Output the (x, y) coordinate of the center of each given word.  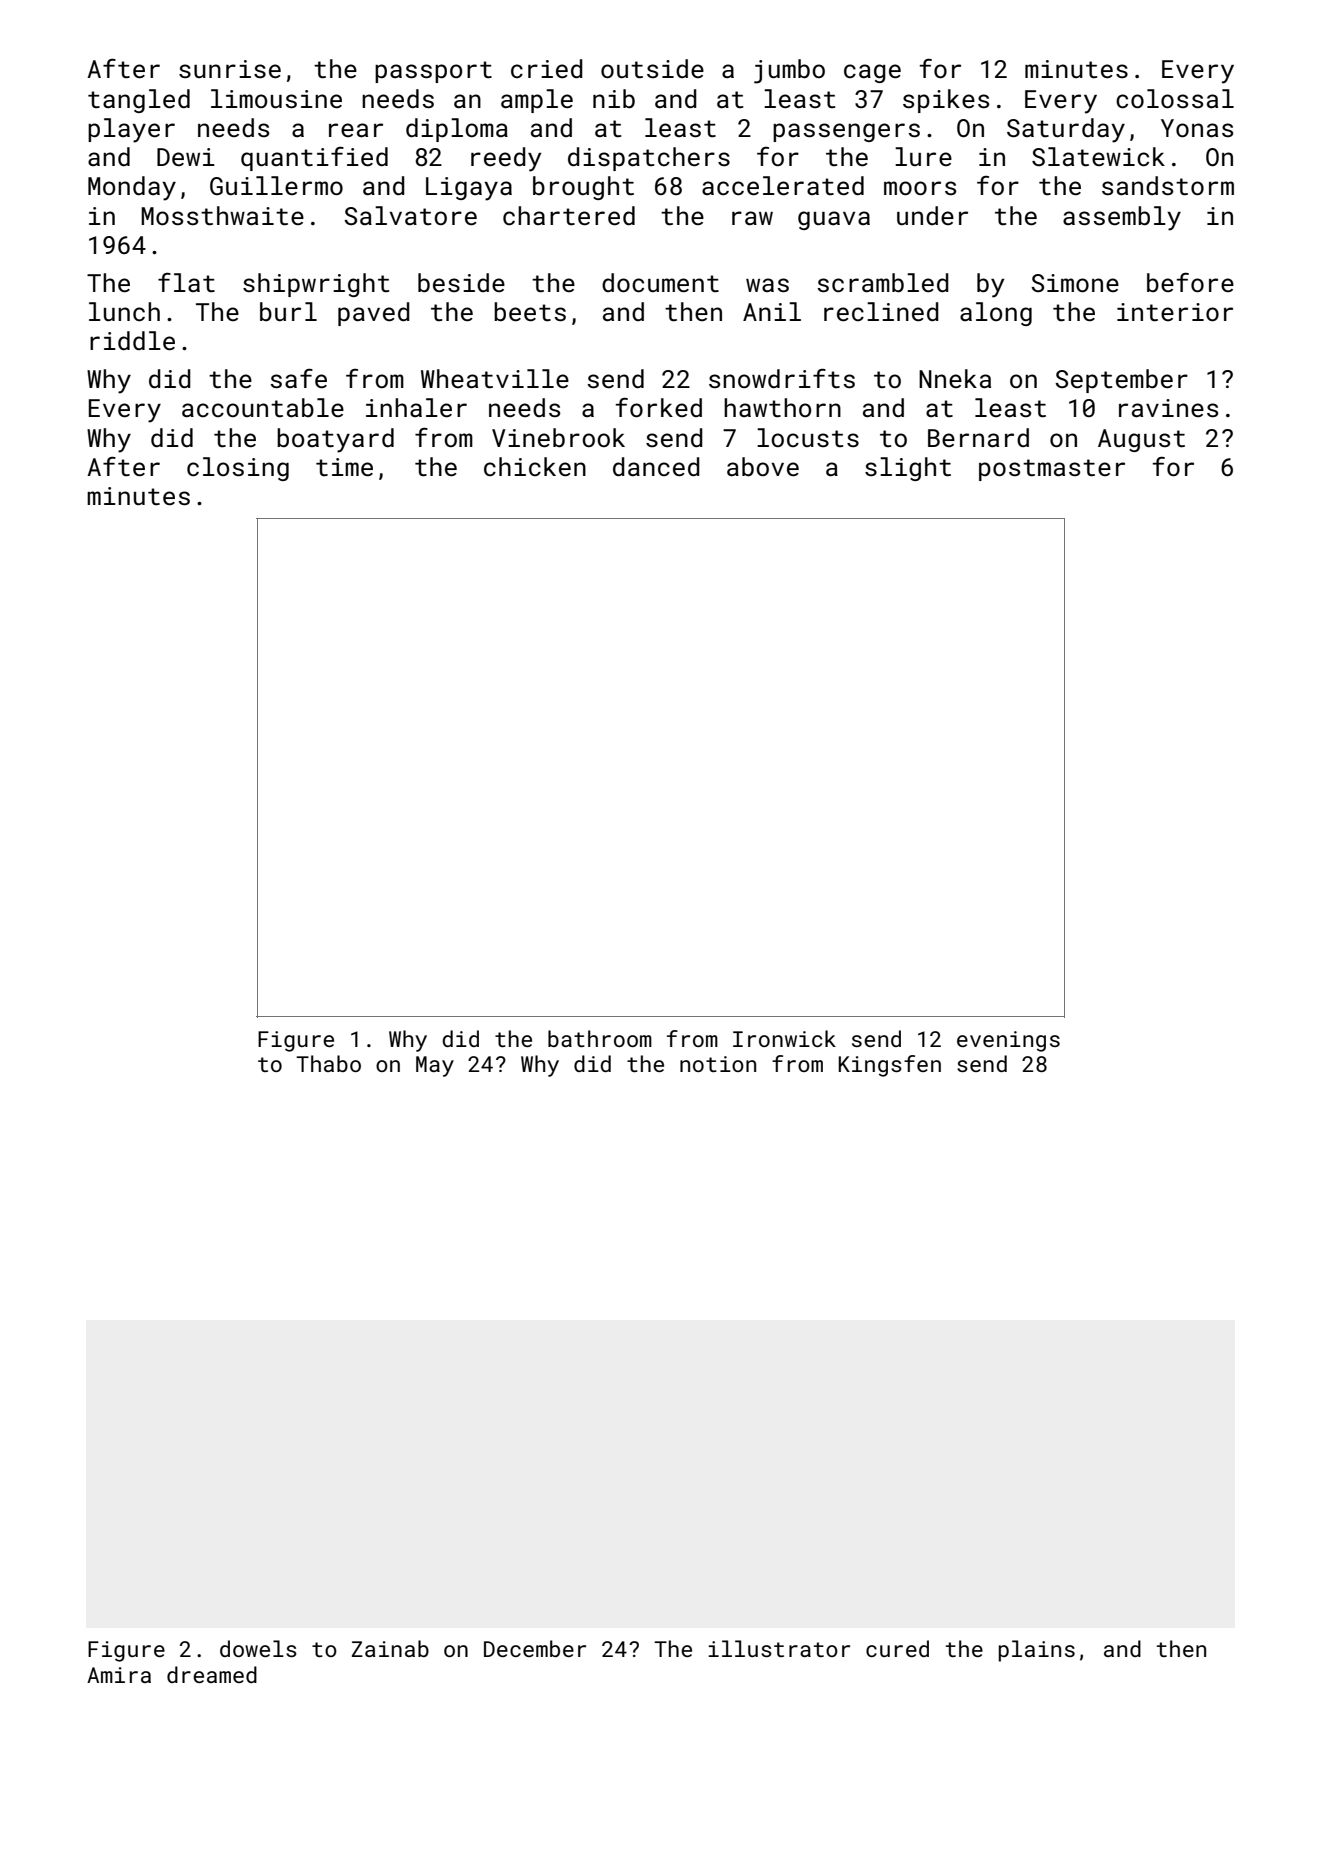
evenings (1008, 1041)
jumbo (789, 71)
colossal (1175, 99)
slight (908, 469)
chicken (535, 467)
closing (238, 469)
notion (718, 1064)
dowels (258, 1648)
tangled (139, 101)
